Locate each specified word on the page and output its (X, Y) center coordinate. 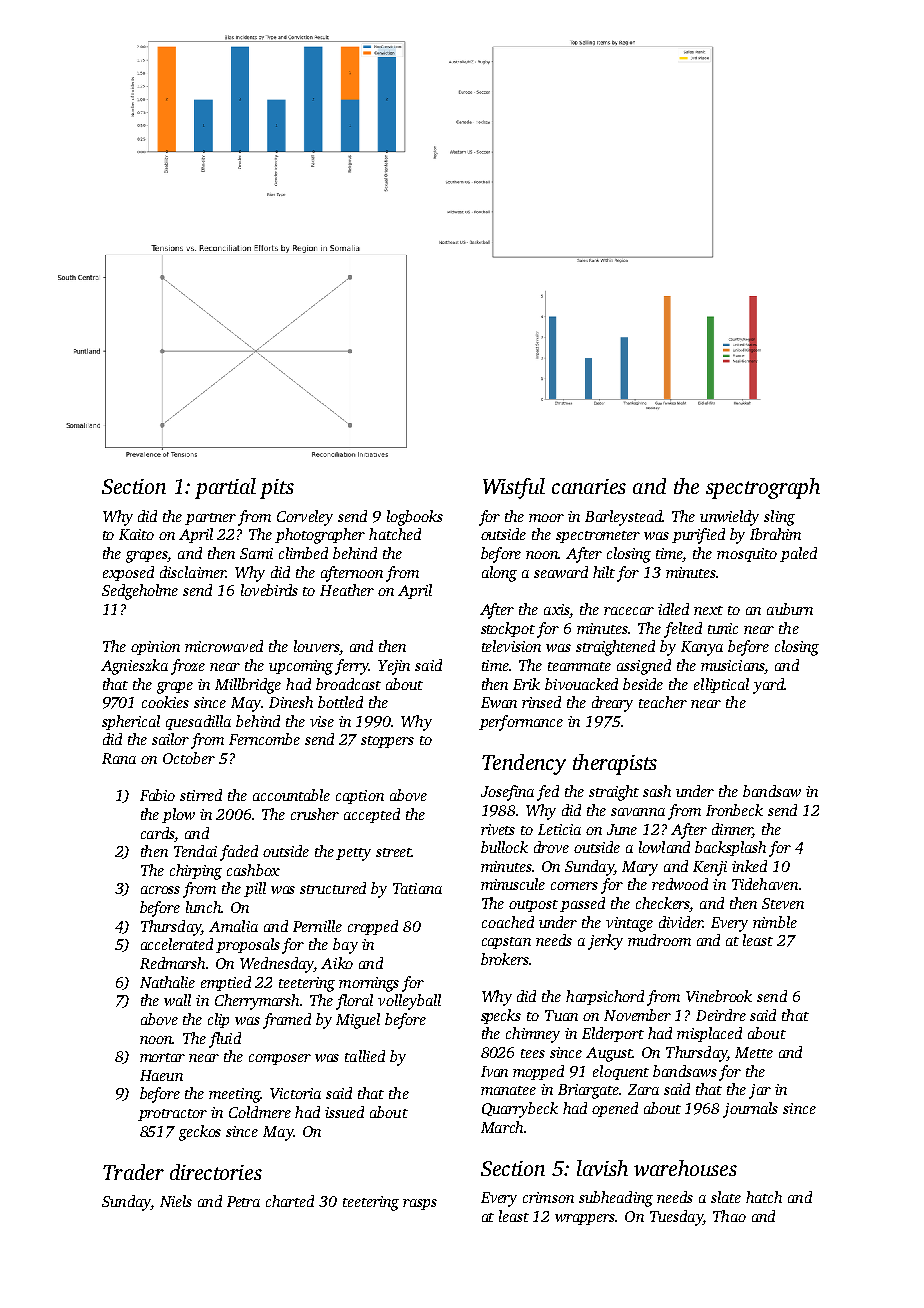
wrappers (585, 1219)
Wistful (514, 488)
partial (225, 488)
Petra (243, 1201)
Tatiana (417, 888)
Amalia (233, 926)
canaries (589, 486)
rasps (420, 1204)
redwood (680, 884)
